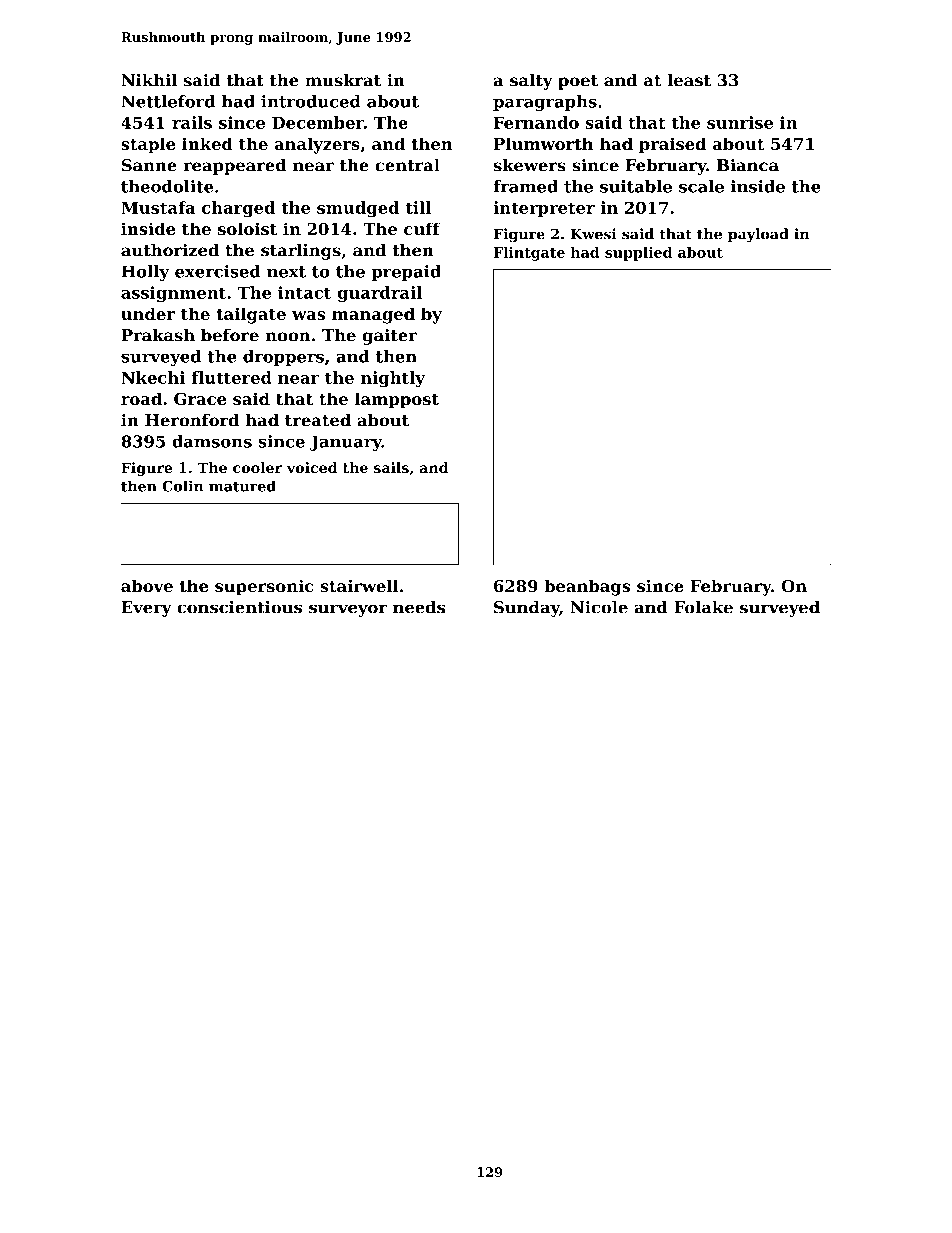 Image resolution: width=952 pixels, height=1233 pixels. I want to click on beanbags, so click(587, 587).
